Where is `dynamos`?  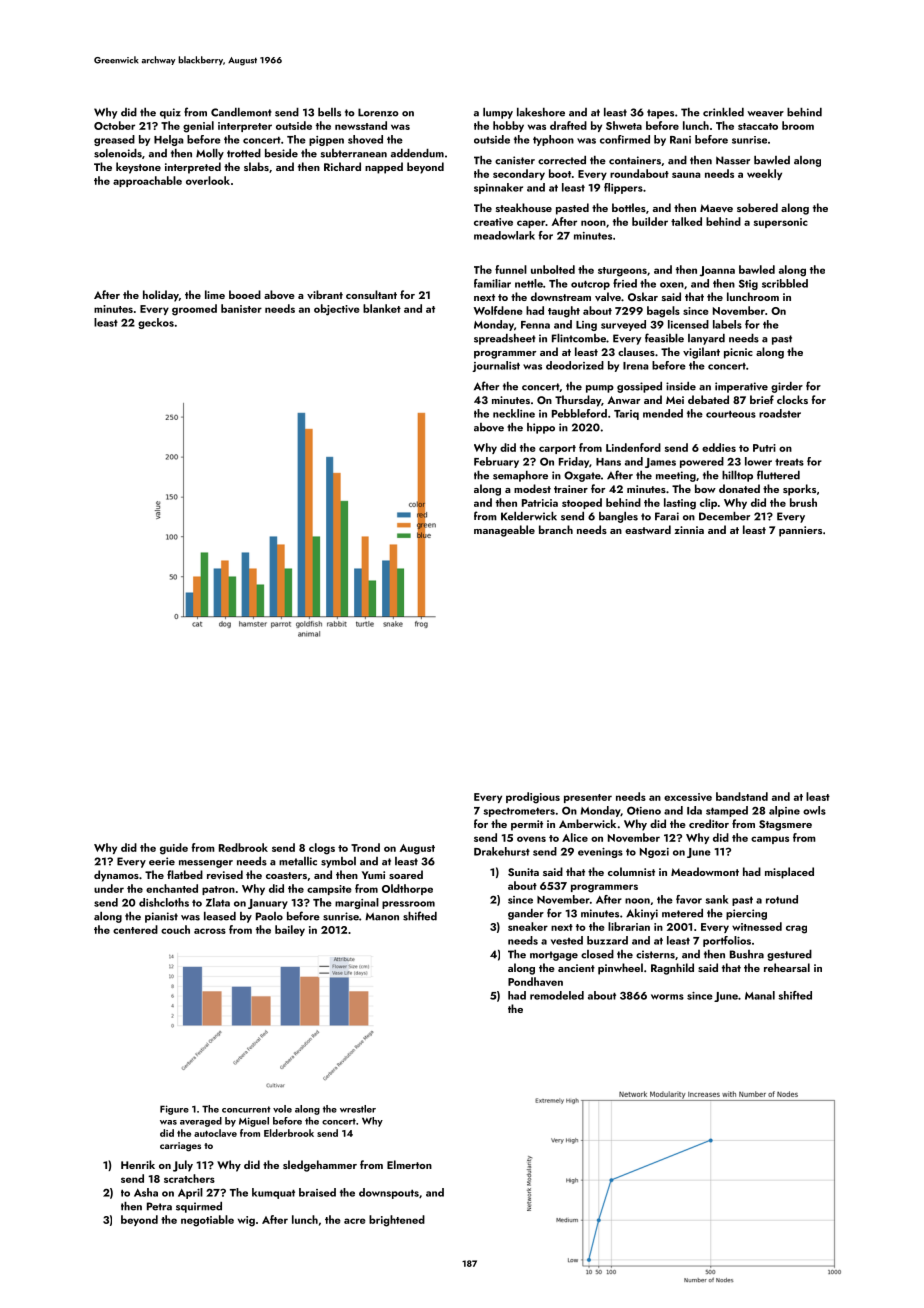 dynamos is located at coordinates (116, 876).
